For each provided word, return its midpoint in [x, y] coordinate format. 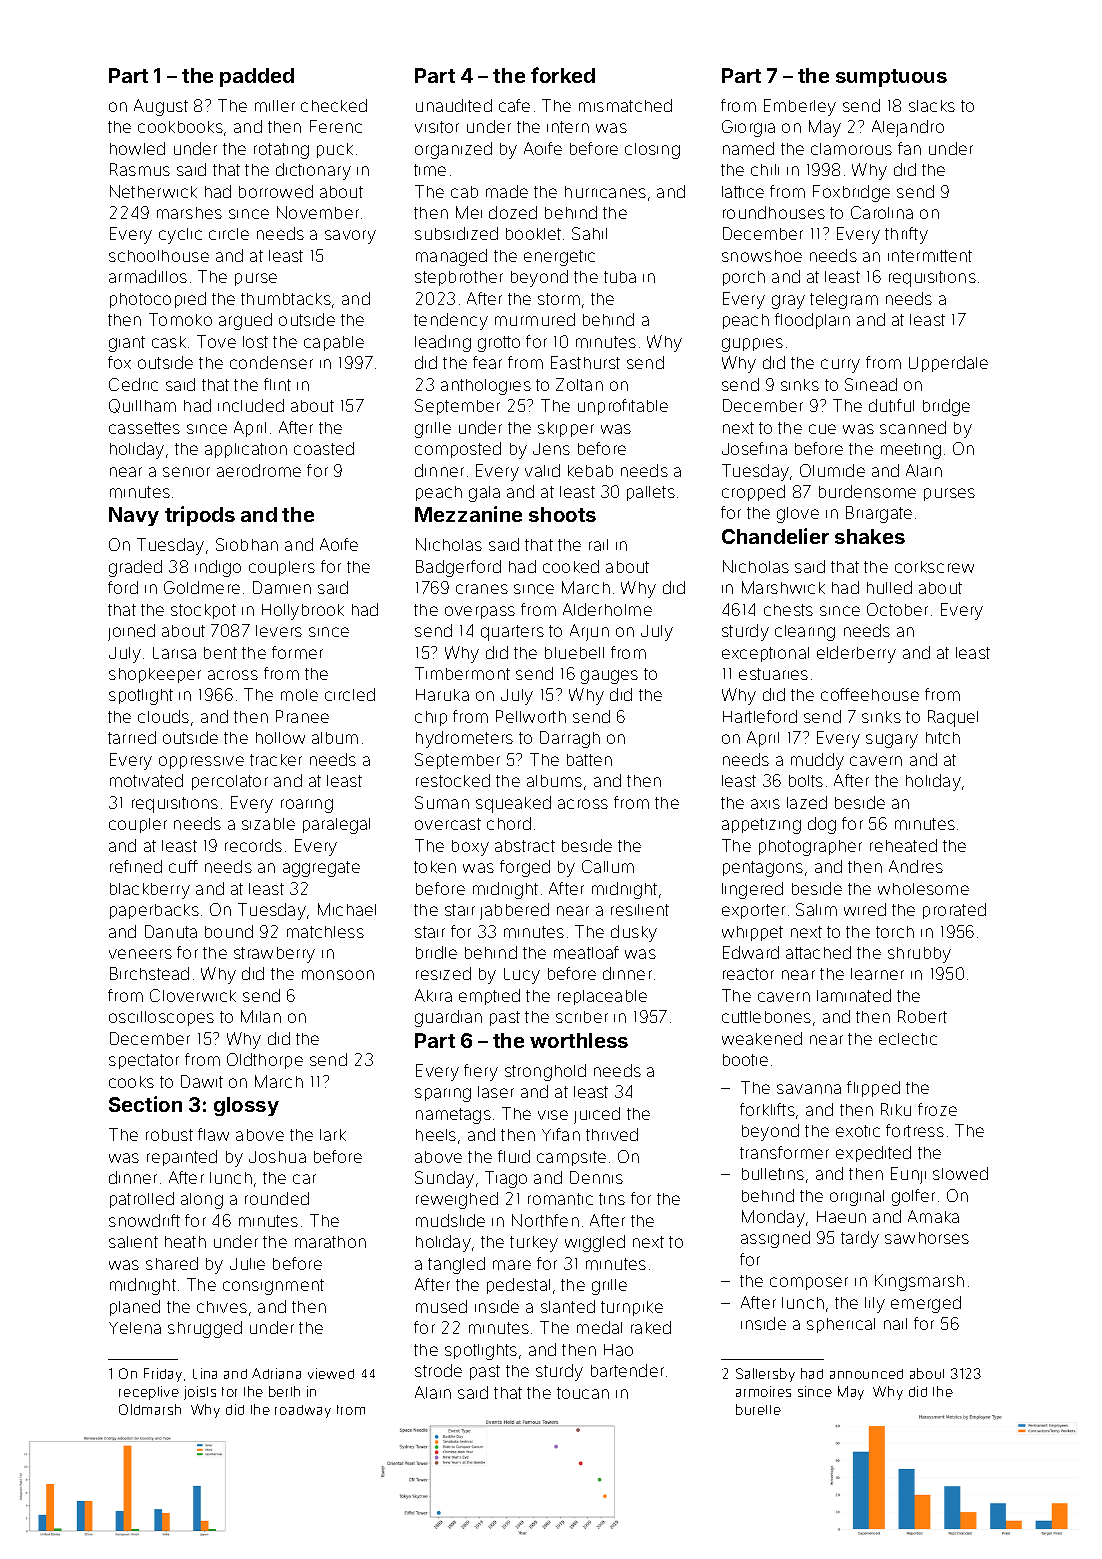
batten [589, 760]
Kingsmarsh [919, 1282]
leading [443, 343]
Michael [347, 909]
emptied [489, 997]
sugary [892, 741]
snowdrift [144, 1220]
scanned [913, 427]
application [246, 450]
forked [563, 75]
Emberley [800, 107]
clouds [163, 716]
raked [651, 1327]
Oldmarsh [150, 1409]
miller [275, 106]
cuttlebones [766, 1017]
